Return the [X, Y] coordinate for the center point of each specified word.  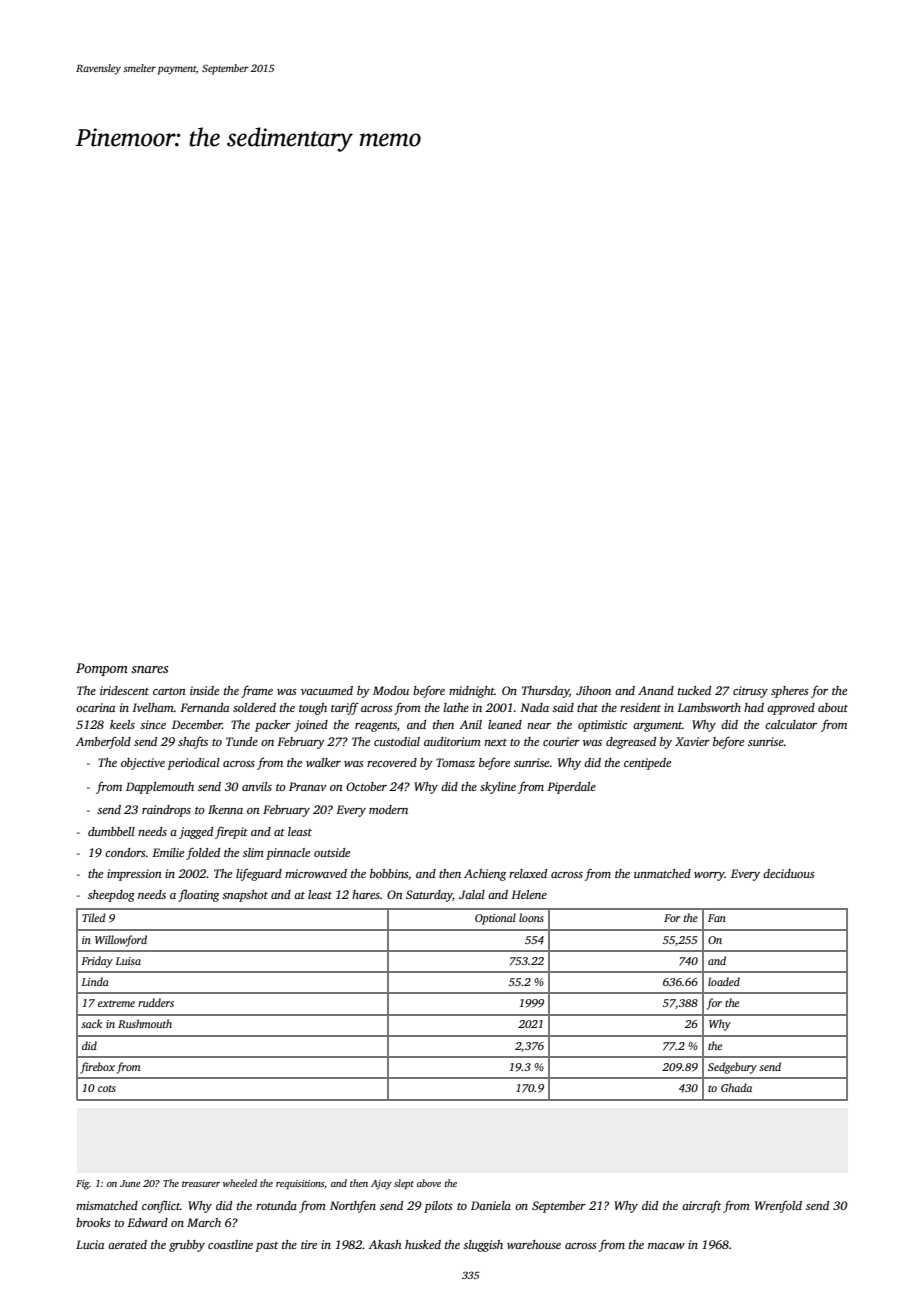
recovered [392, 762]
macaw [666, 1246]
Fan [717, 918]
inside [204, 690]
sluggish [483, 1246]
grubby [187, 1246]
